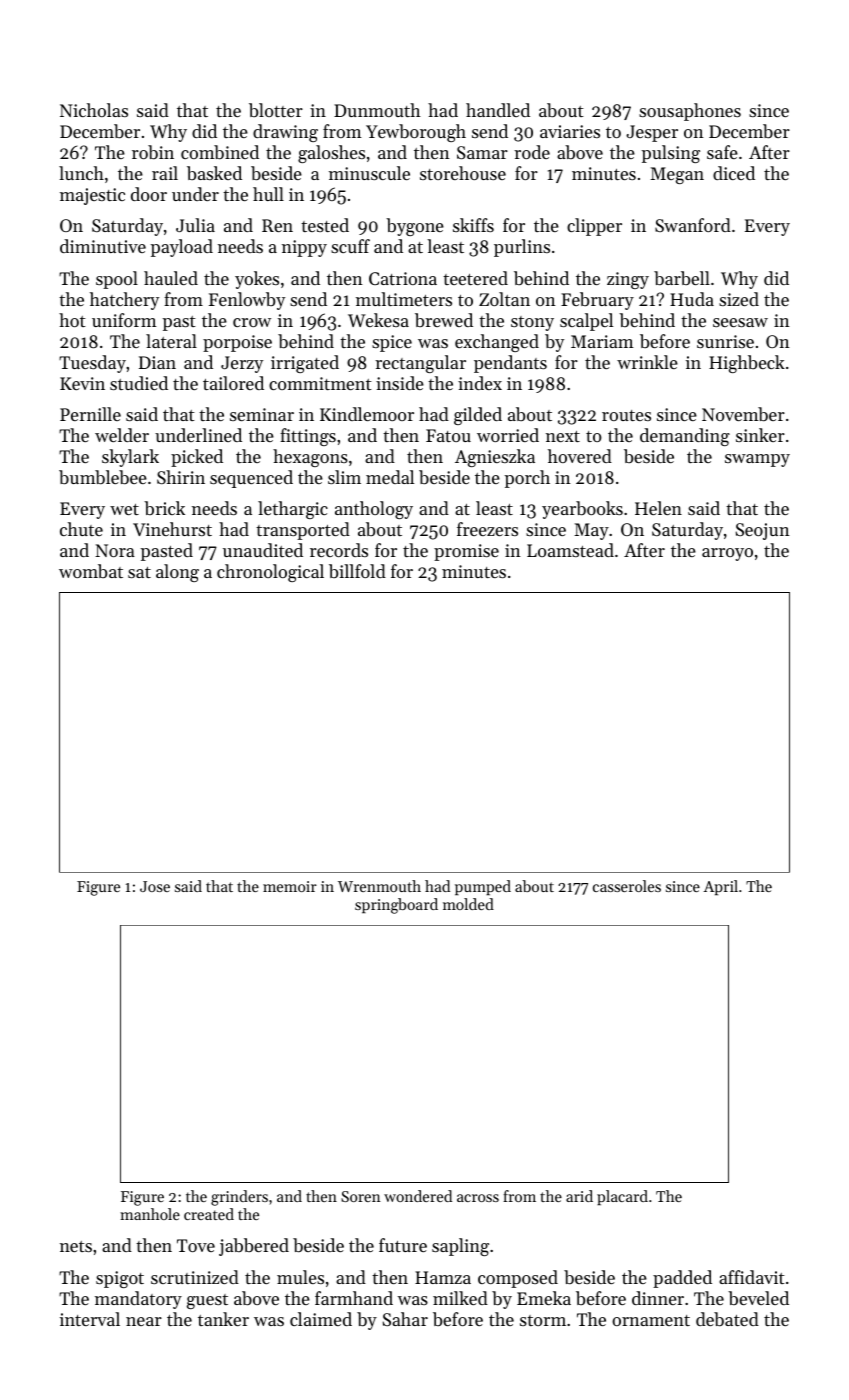 This image has width=849, height=1400. I want to click on safe, so click(722, 152).
